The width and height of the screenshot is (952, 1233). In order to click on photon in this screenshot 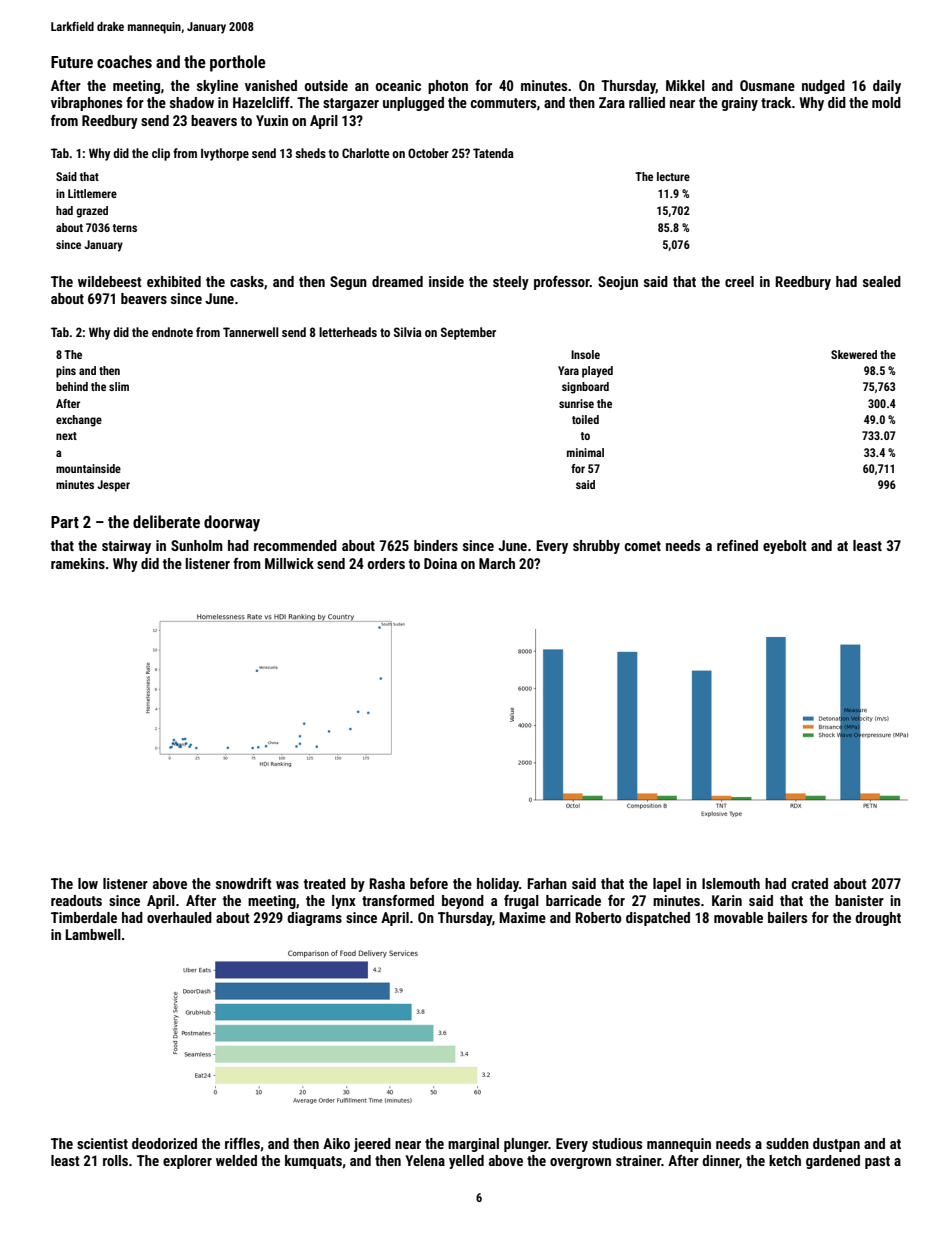, I will do `click(448, 87)`.
